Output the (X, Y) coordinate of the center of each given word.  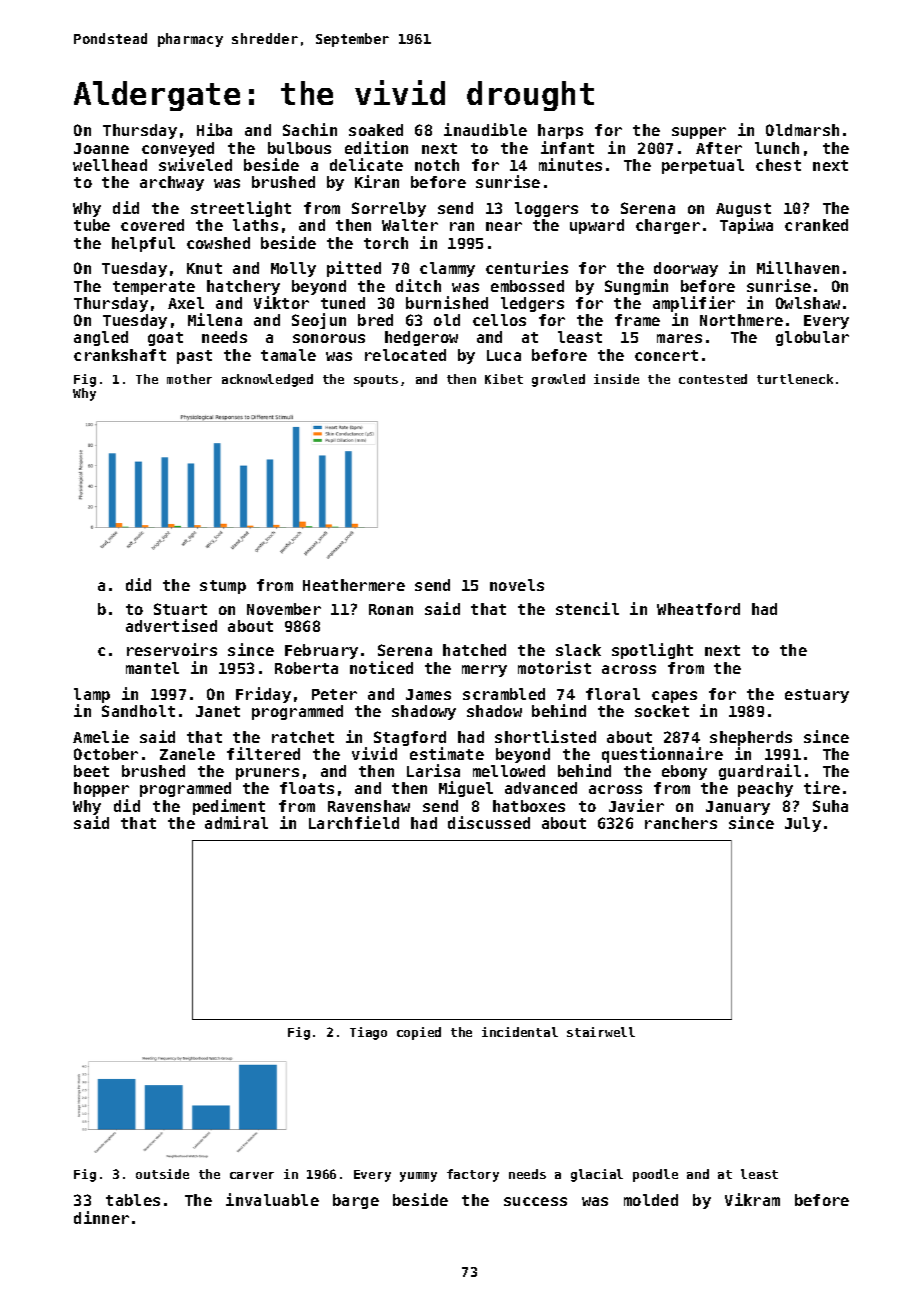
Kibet (504, 379)
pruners (267, 774)
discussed (489, 822)
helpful (143, 244)
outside (162, 1174)
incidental (520, 1032)
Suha (830, 806)
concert (666, 355)
